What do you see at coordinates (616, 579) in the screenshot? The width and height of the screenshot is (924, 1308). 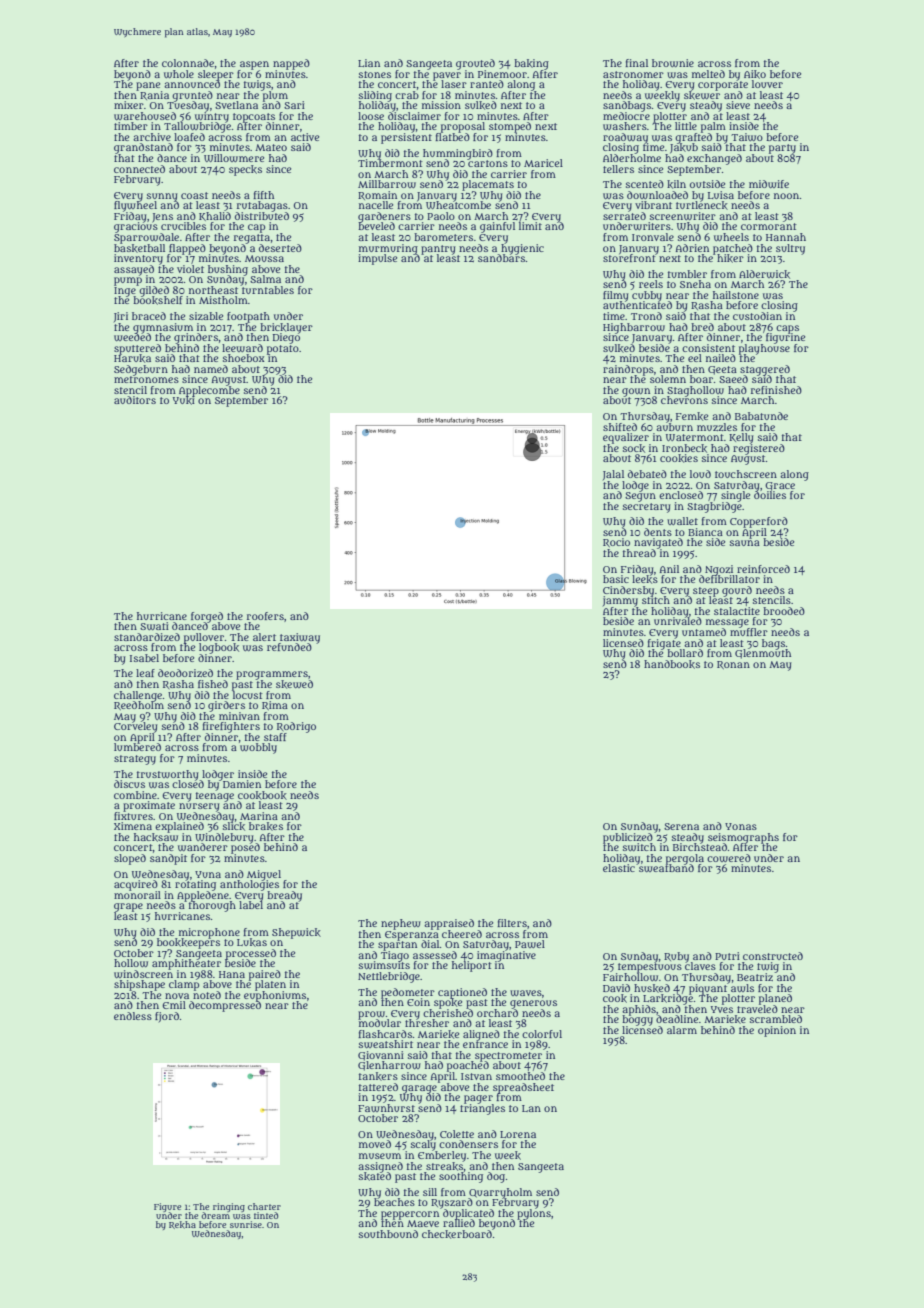 I see `basic` at bounding box center [616, 579].
